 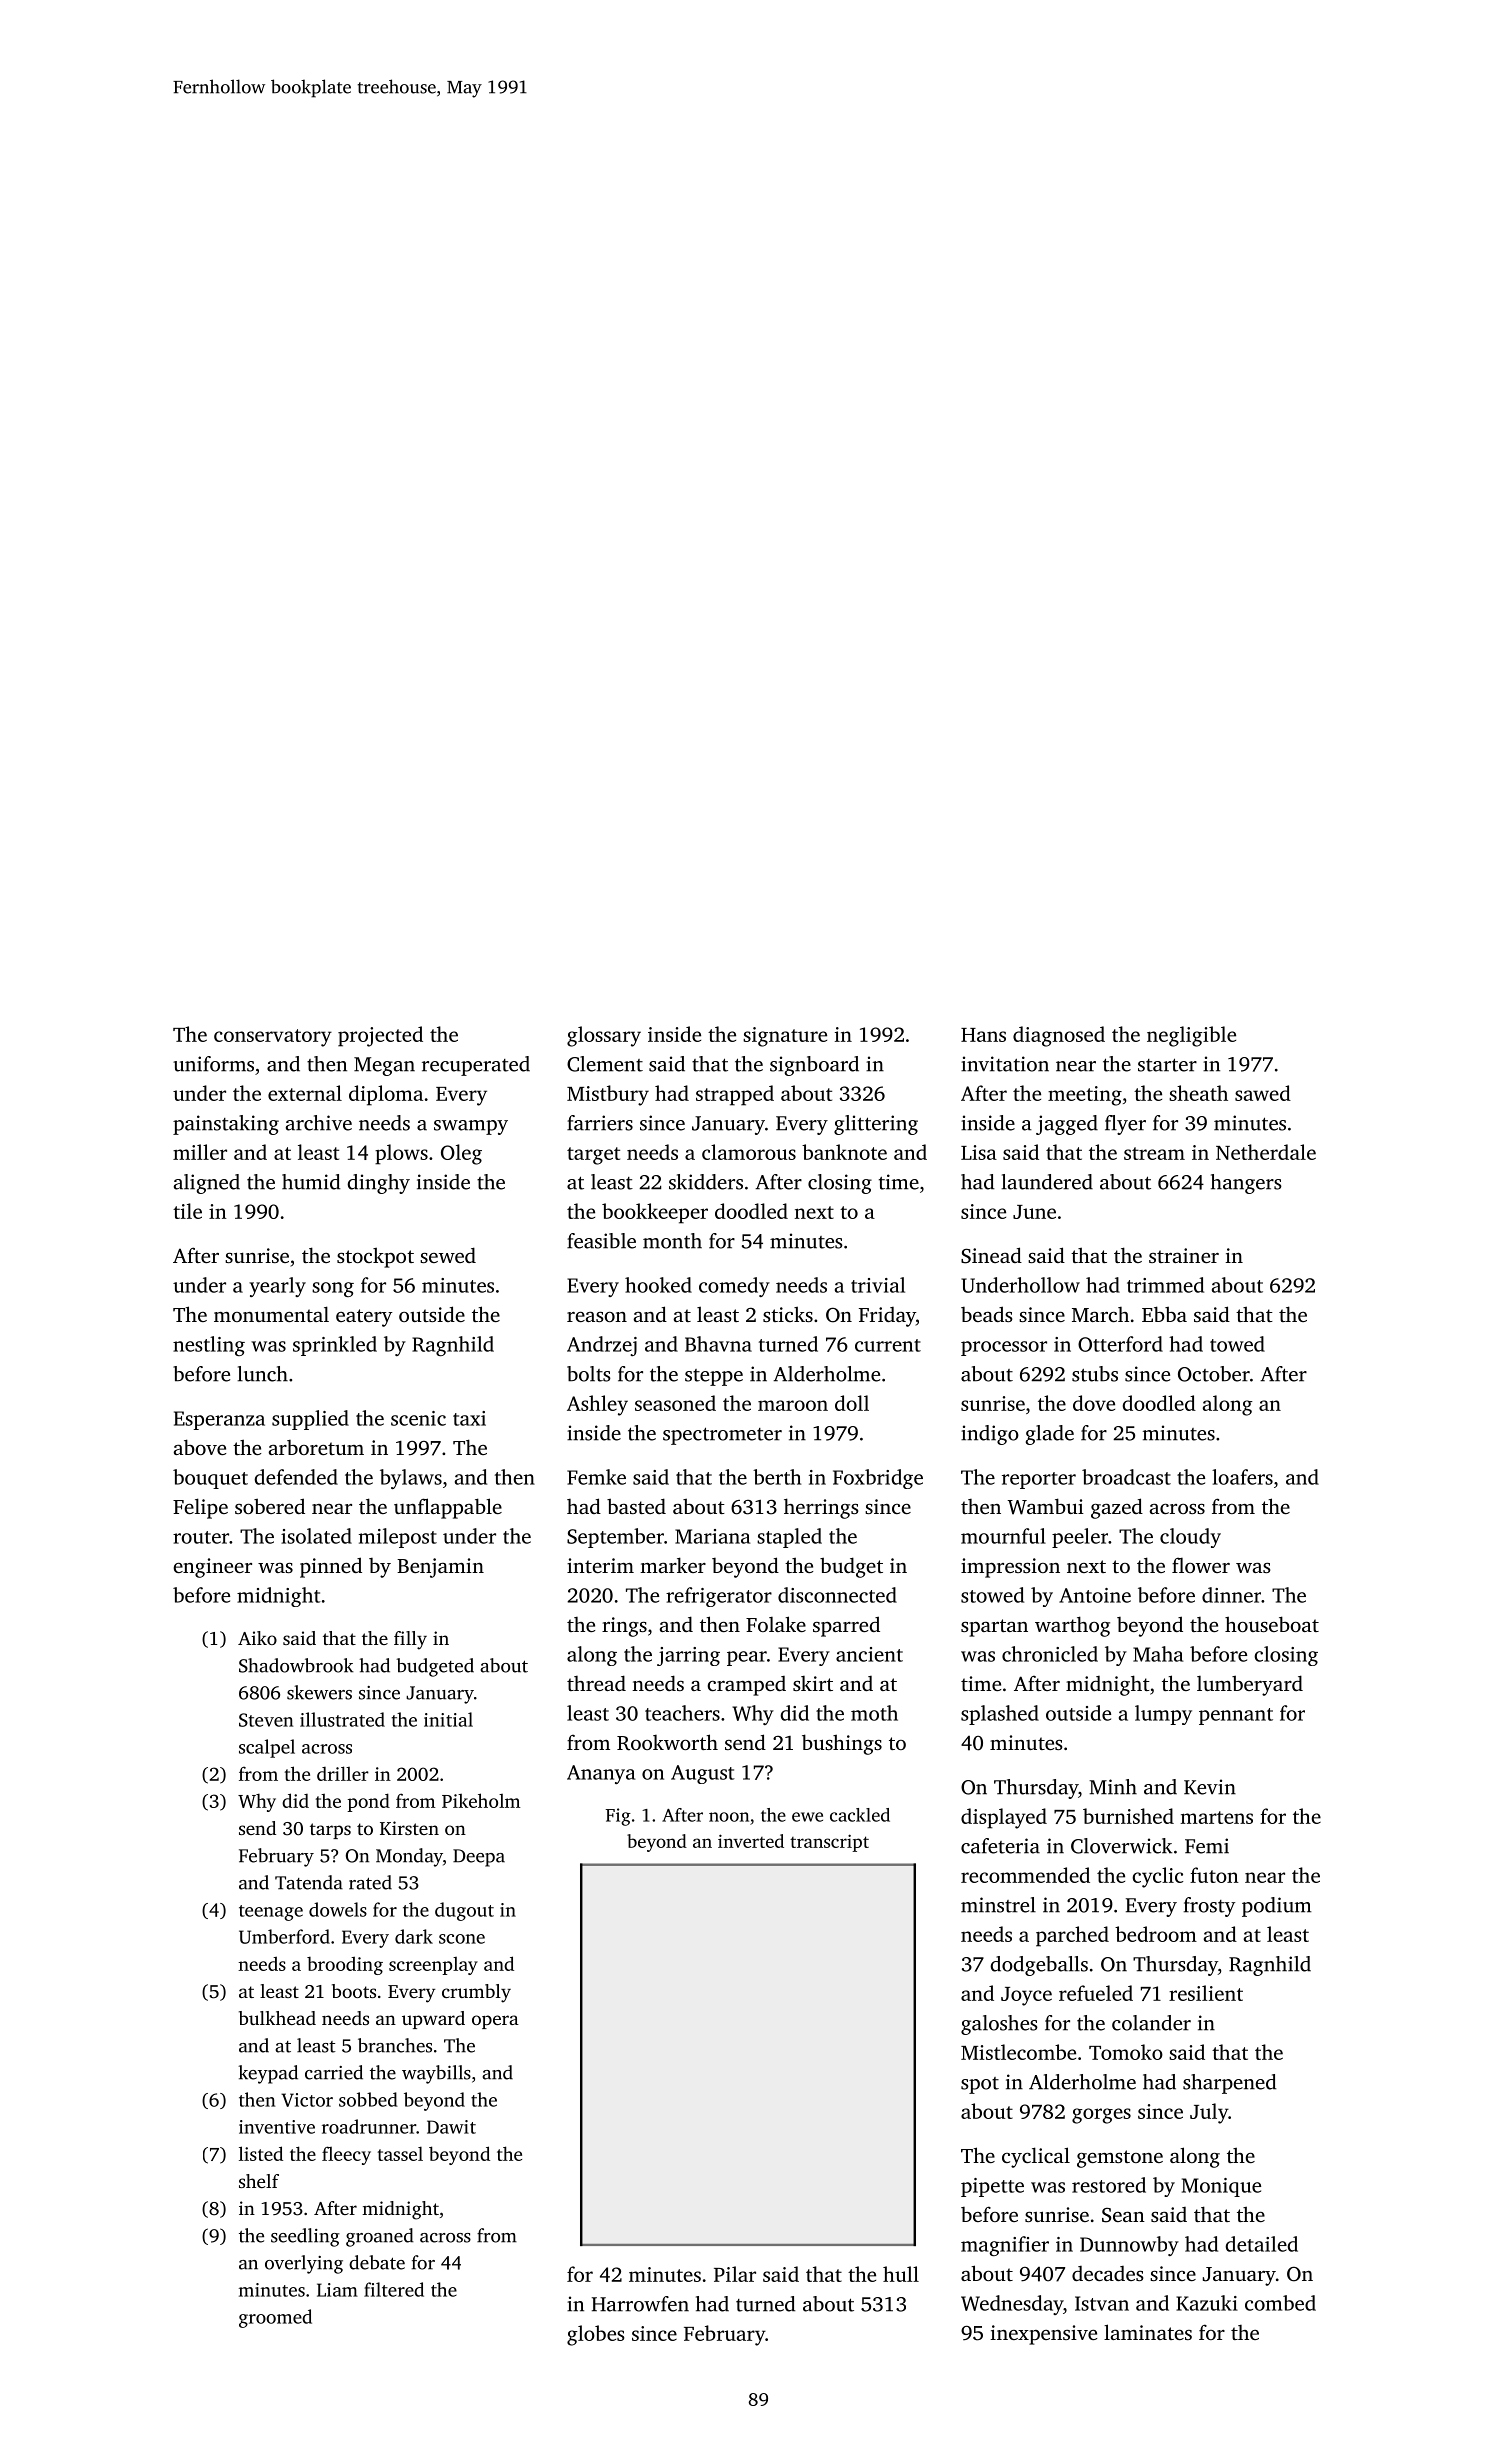 I want to click on milepost, so click(x=398, y=1538).
